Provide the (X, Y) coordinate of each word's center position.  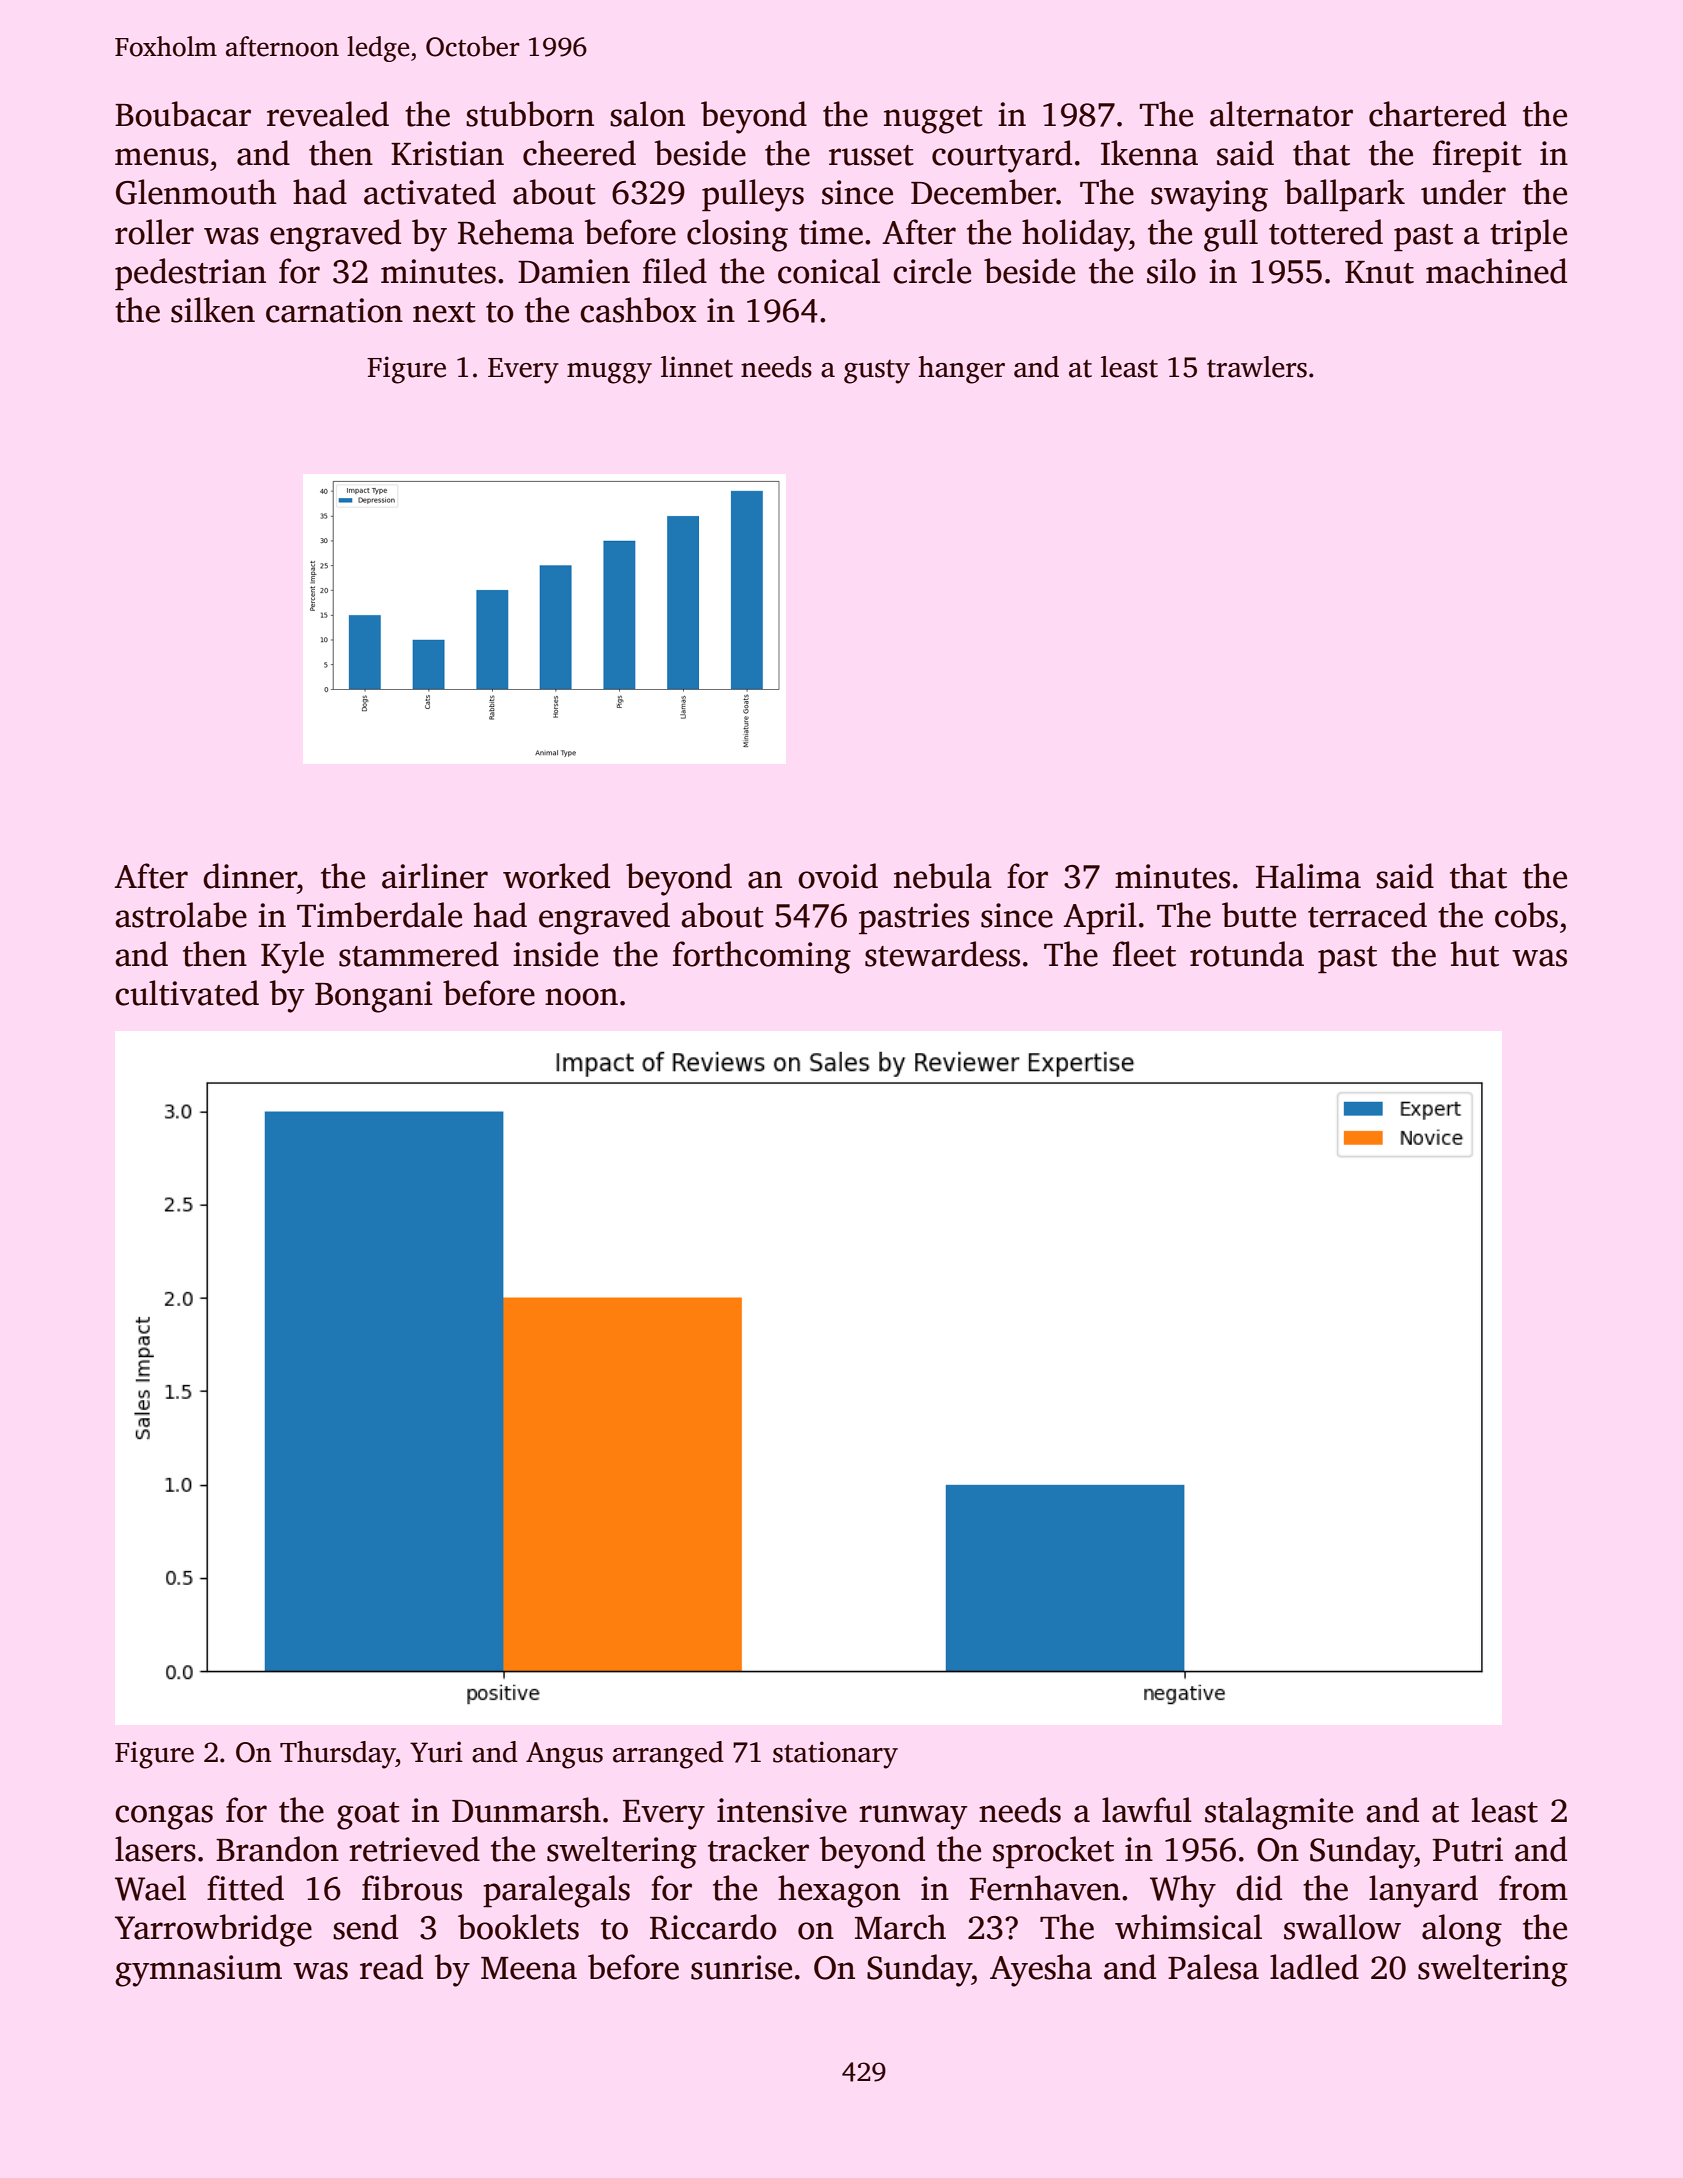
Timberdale (379, 915)
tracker (758, 1849)
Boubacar (183, 114)
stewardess (942, 954)
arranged (668, 1755)
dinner (250, 876)
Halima (1308, 876)
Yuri (436, 1752)
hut (1475, 954)
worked (556, 876)
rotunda (1247, 954)
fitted (245, 1888)
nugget (933, 120)
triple (1528, 235)
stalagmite (1279, 1813)
